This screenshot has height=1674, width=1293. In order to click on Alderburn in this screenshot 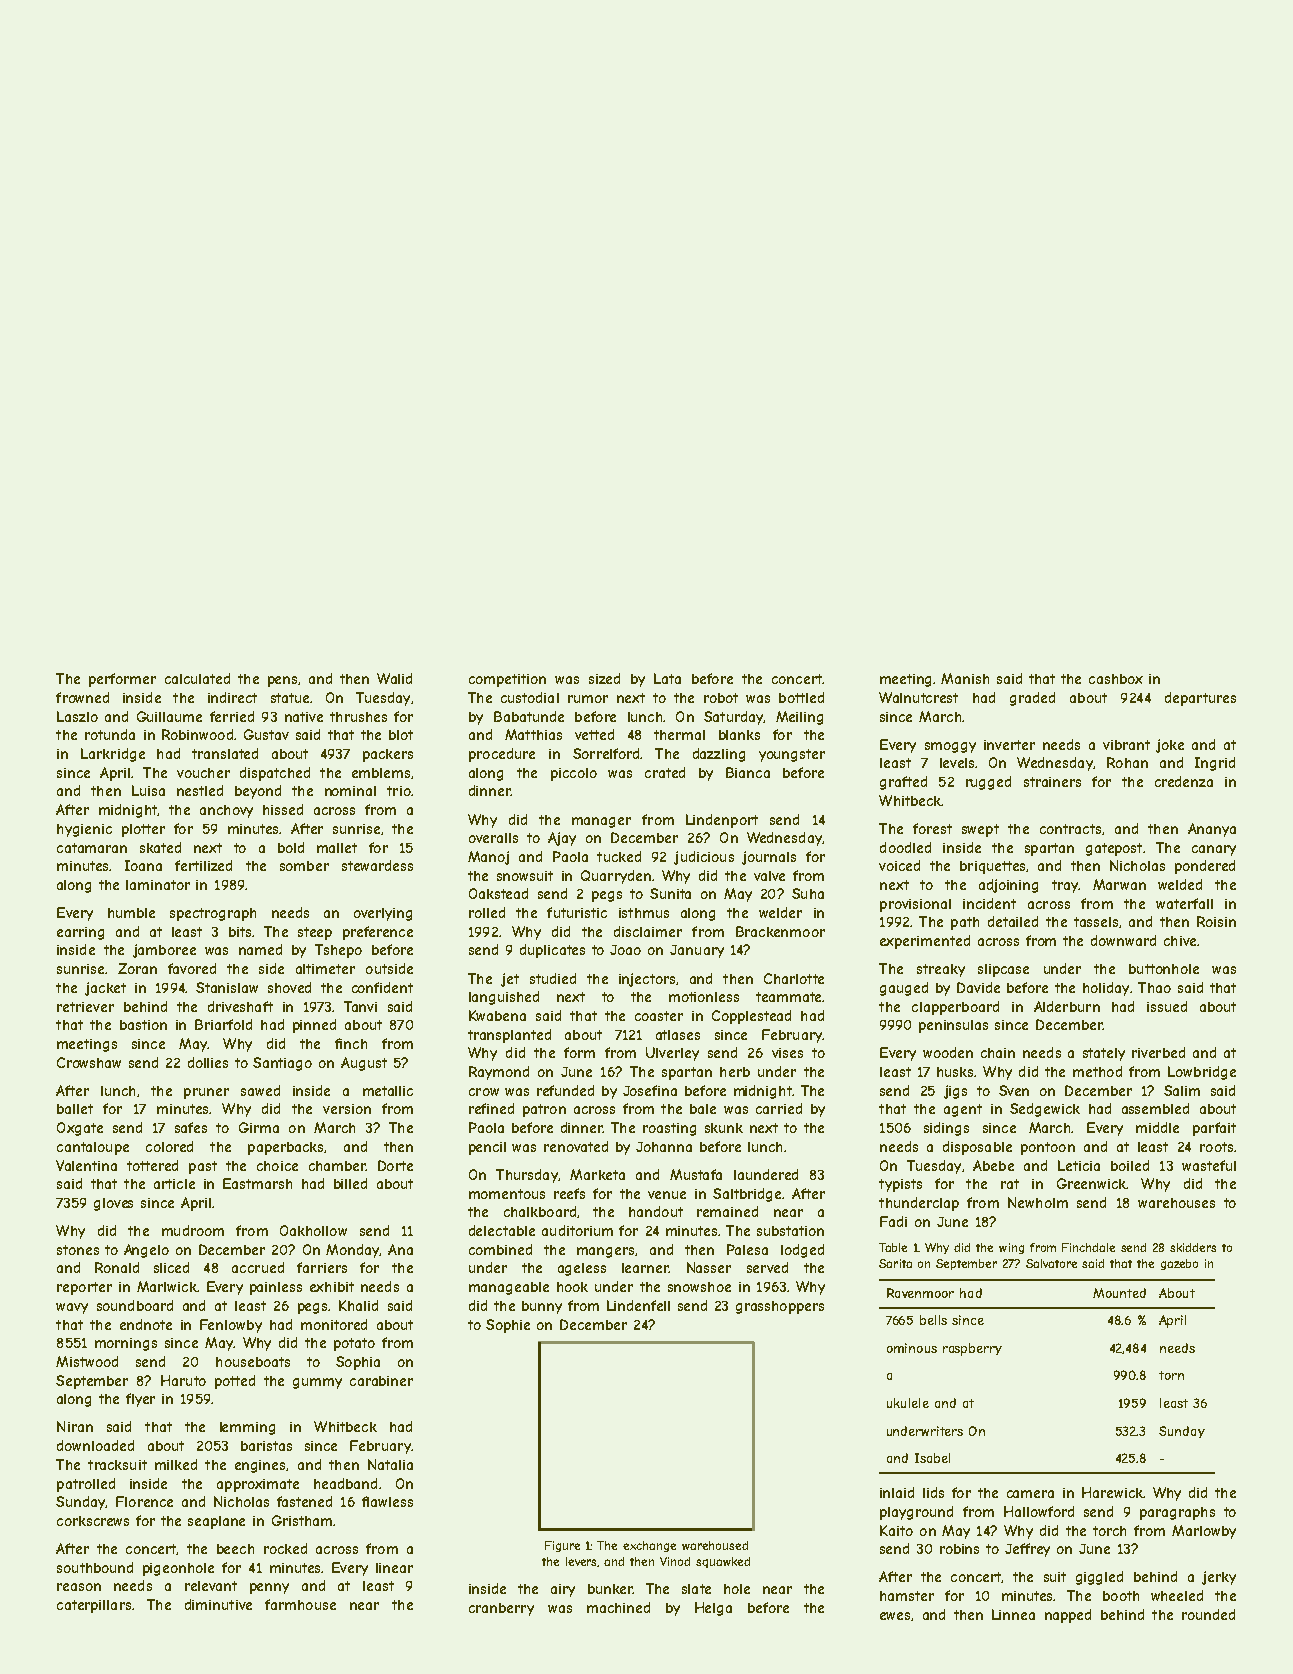, I will do `click(1067, 1006)`.
